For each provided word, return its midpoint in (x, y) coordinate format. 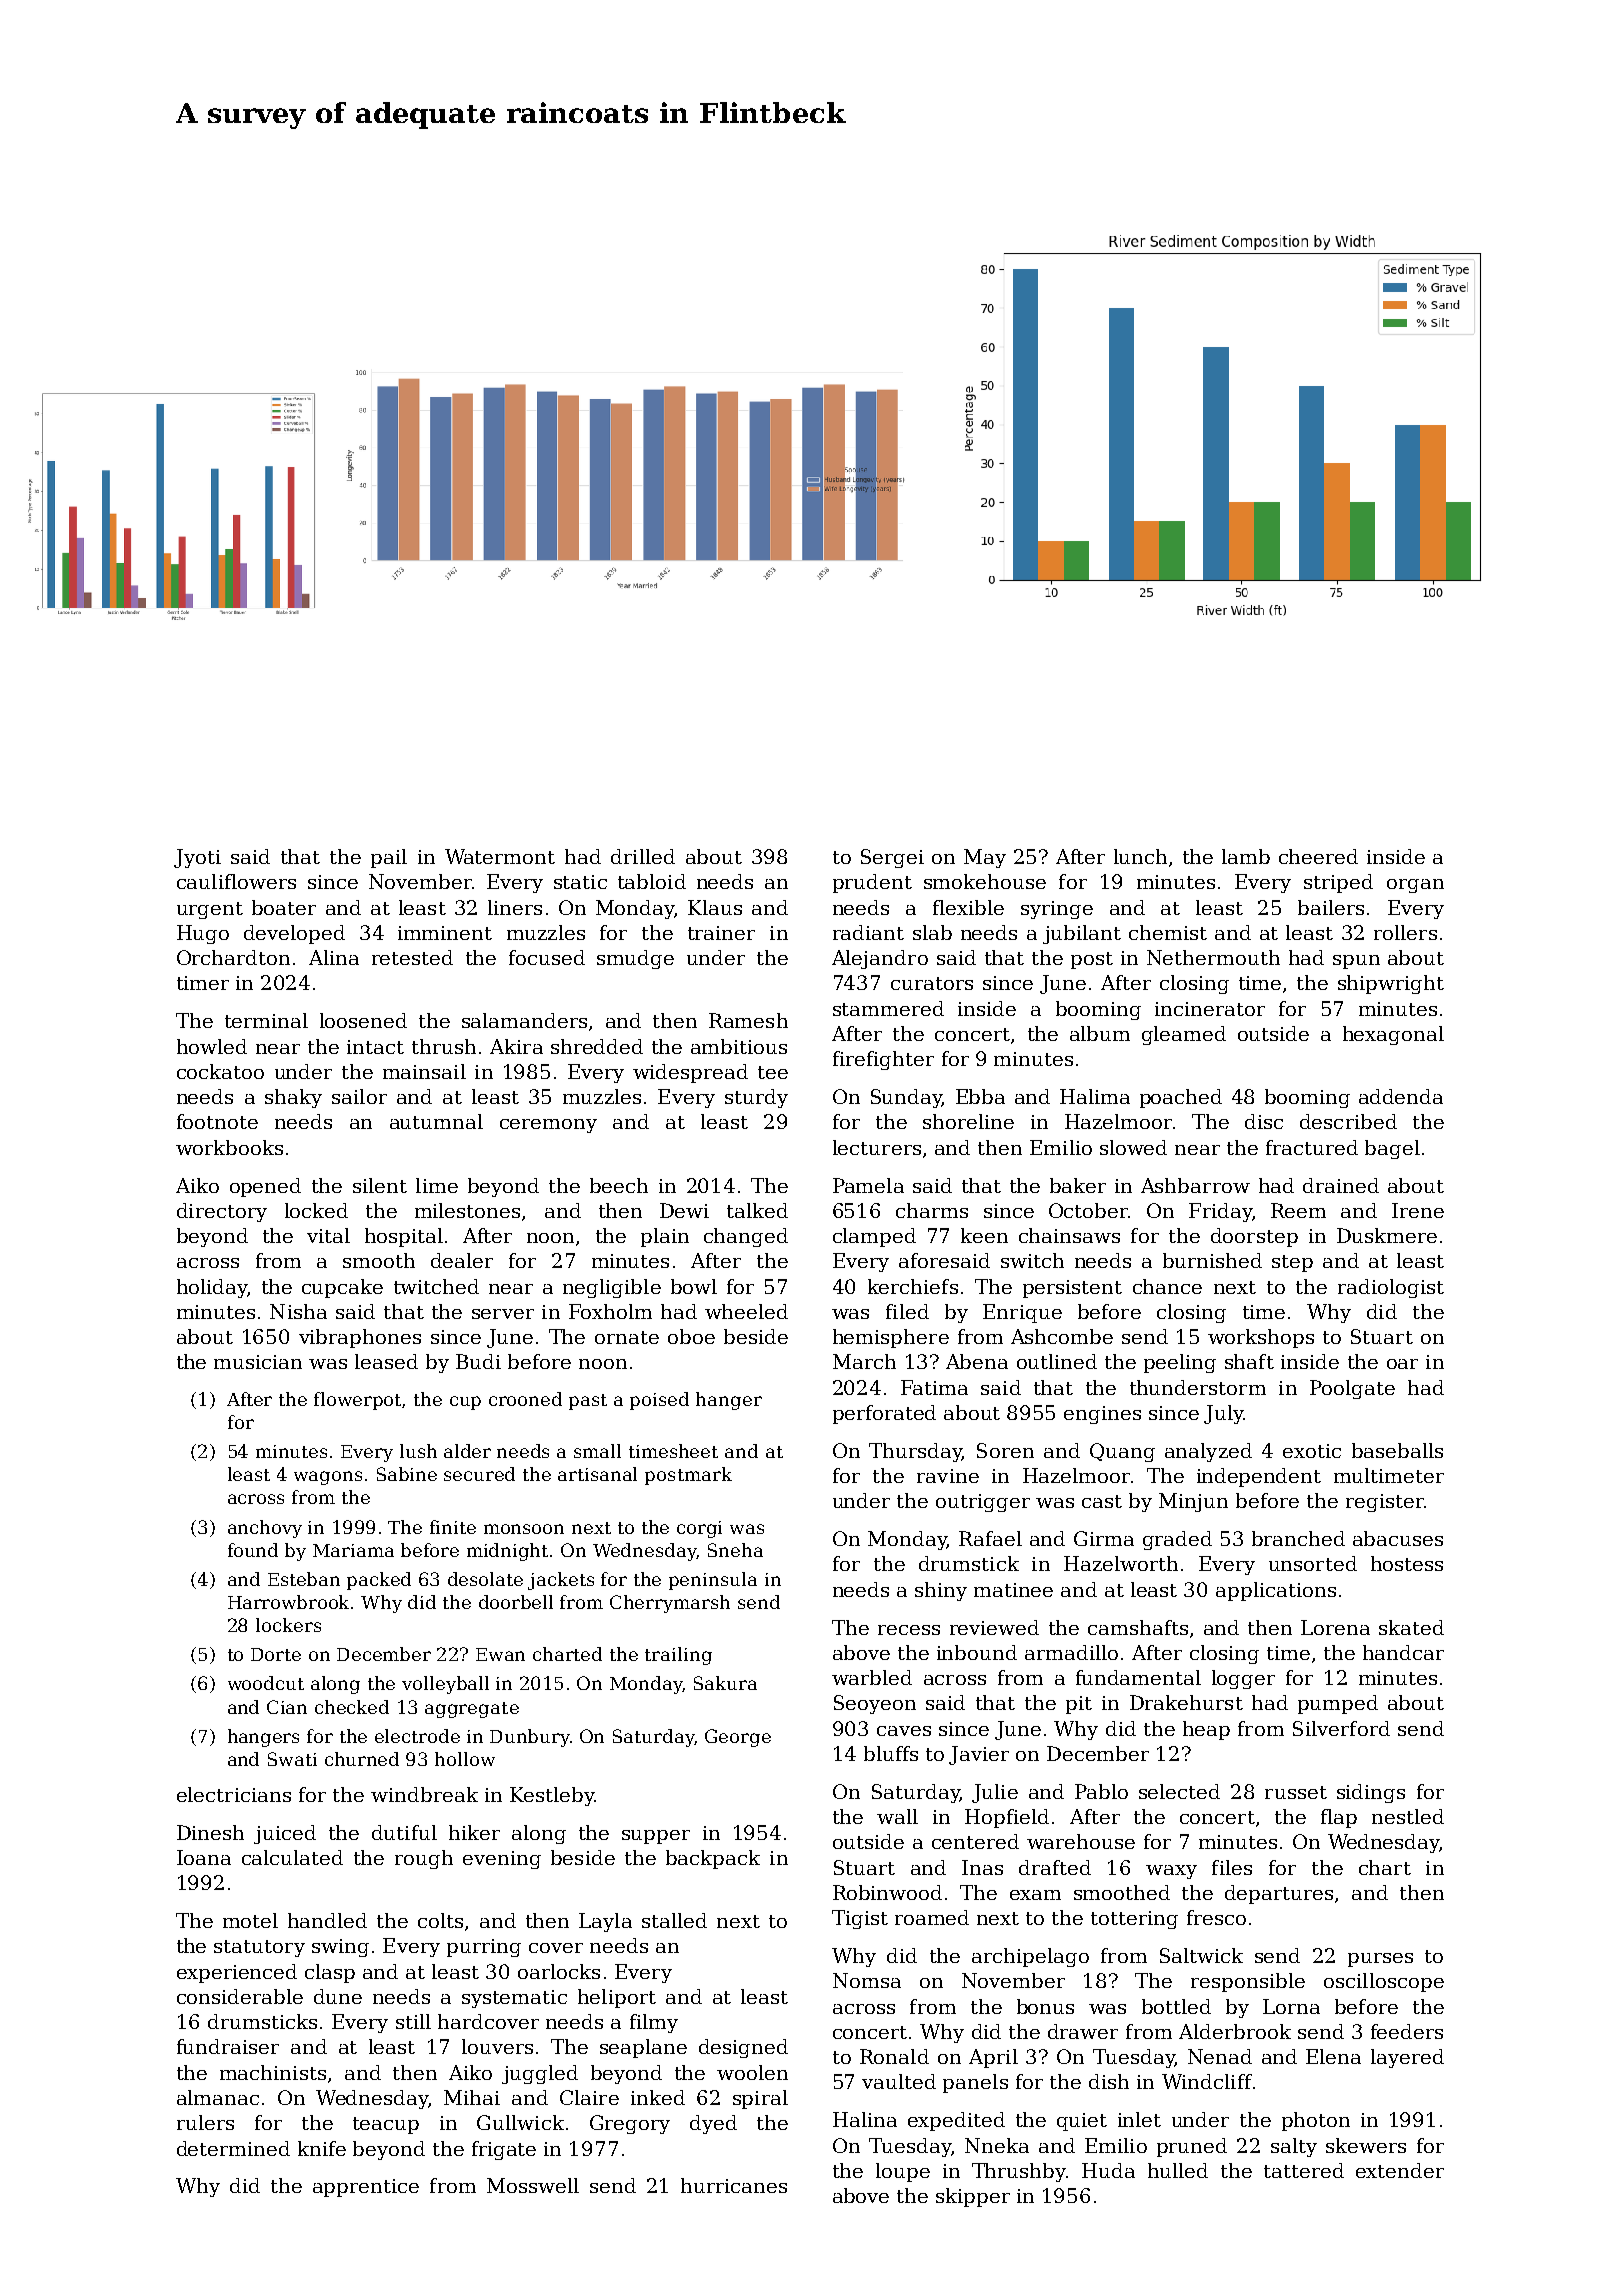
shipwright (1391, 984)
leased (386, 1361)
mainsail (424, 1071)
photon (1316, 2121)
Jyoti (197, 858)
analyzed (1208, 1452)
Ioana (204, 1857)
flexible (968, 907)
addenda (1401, 1096)
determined (233, 2148)
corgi (699, 1529)
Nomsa (867, 1980)
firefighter (883, 1060)
